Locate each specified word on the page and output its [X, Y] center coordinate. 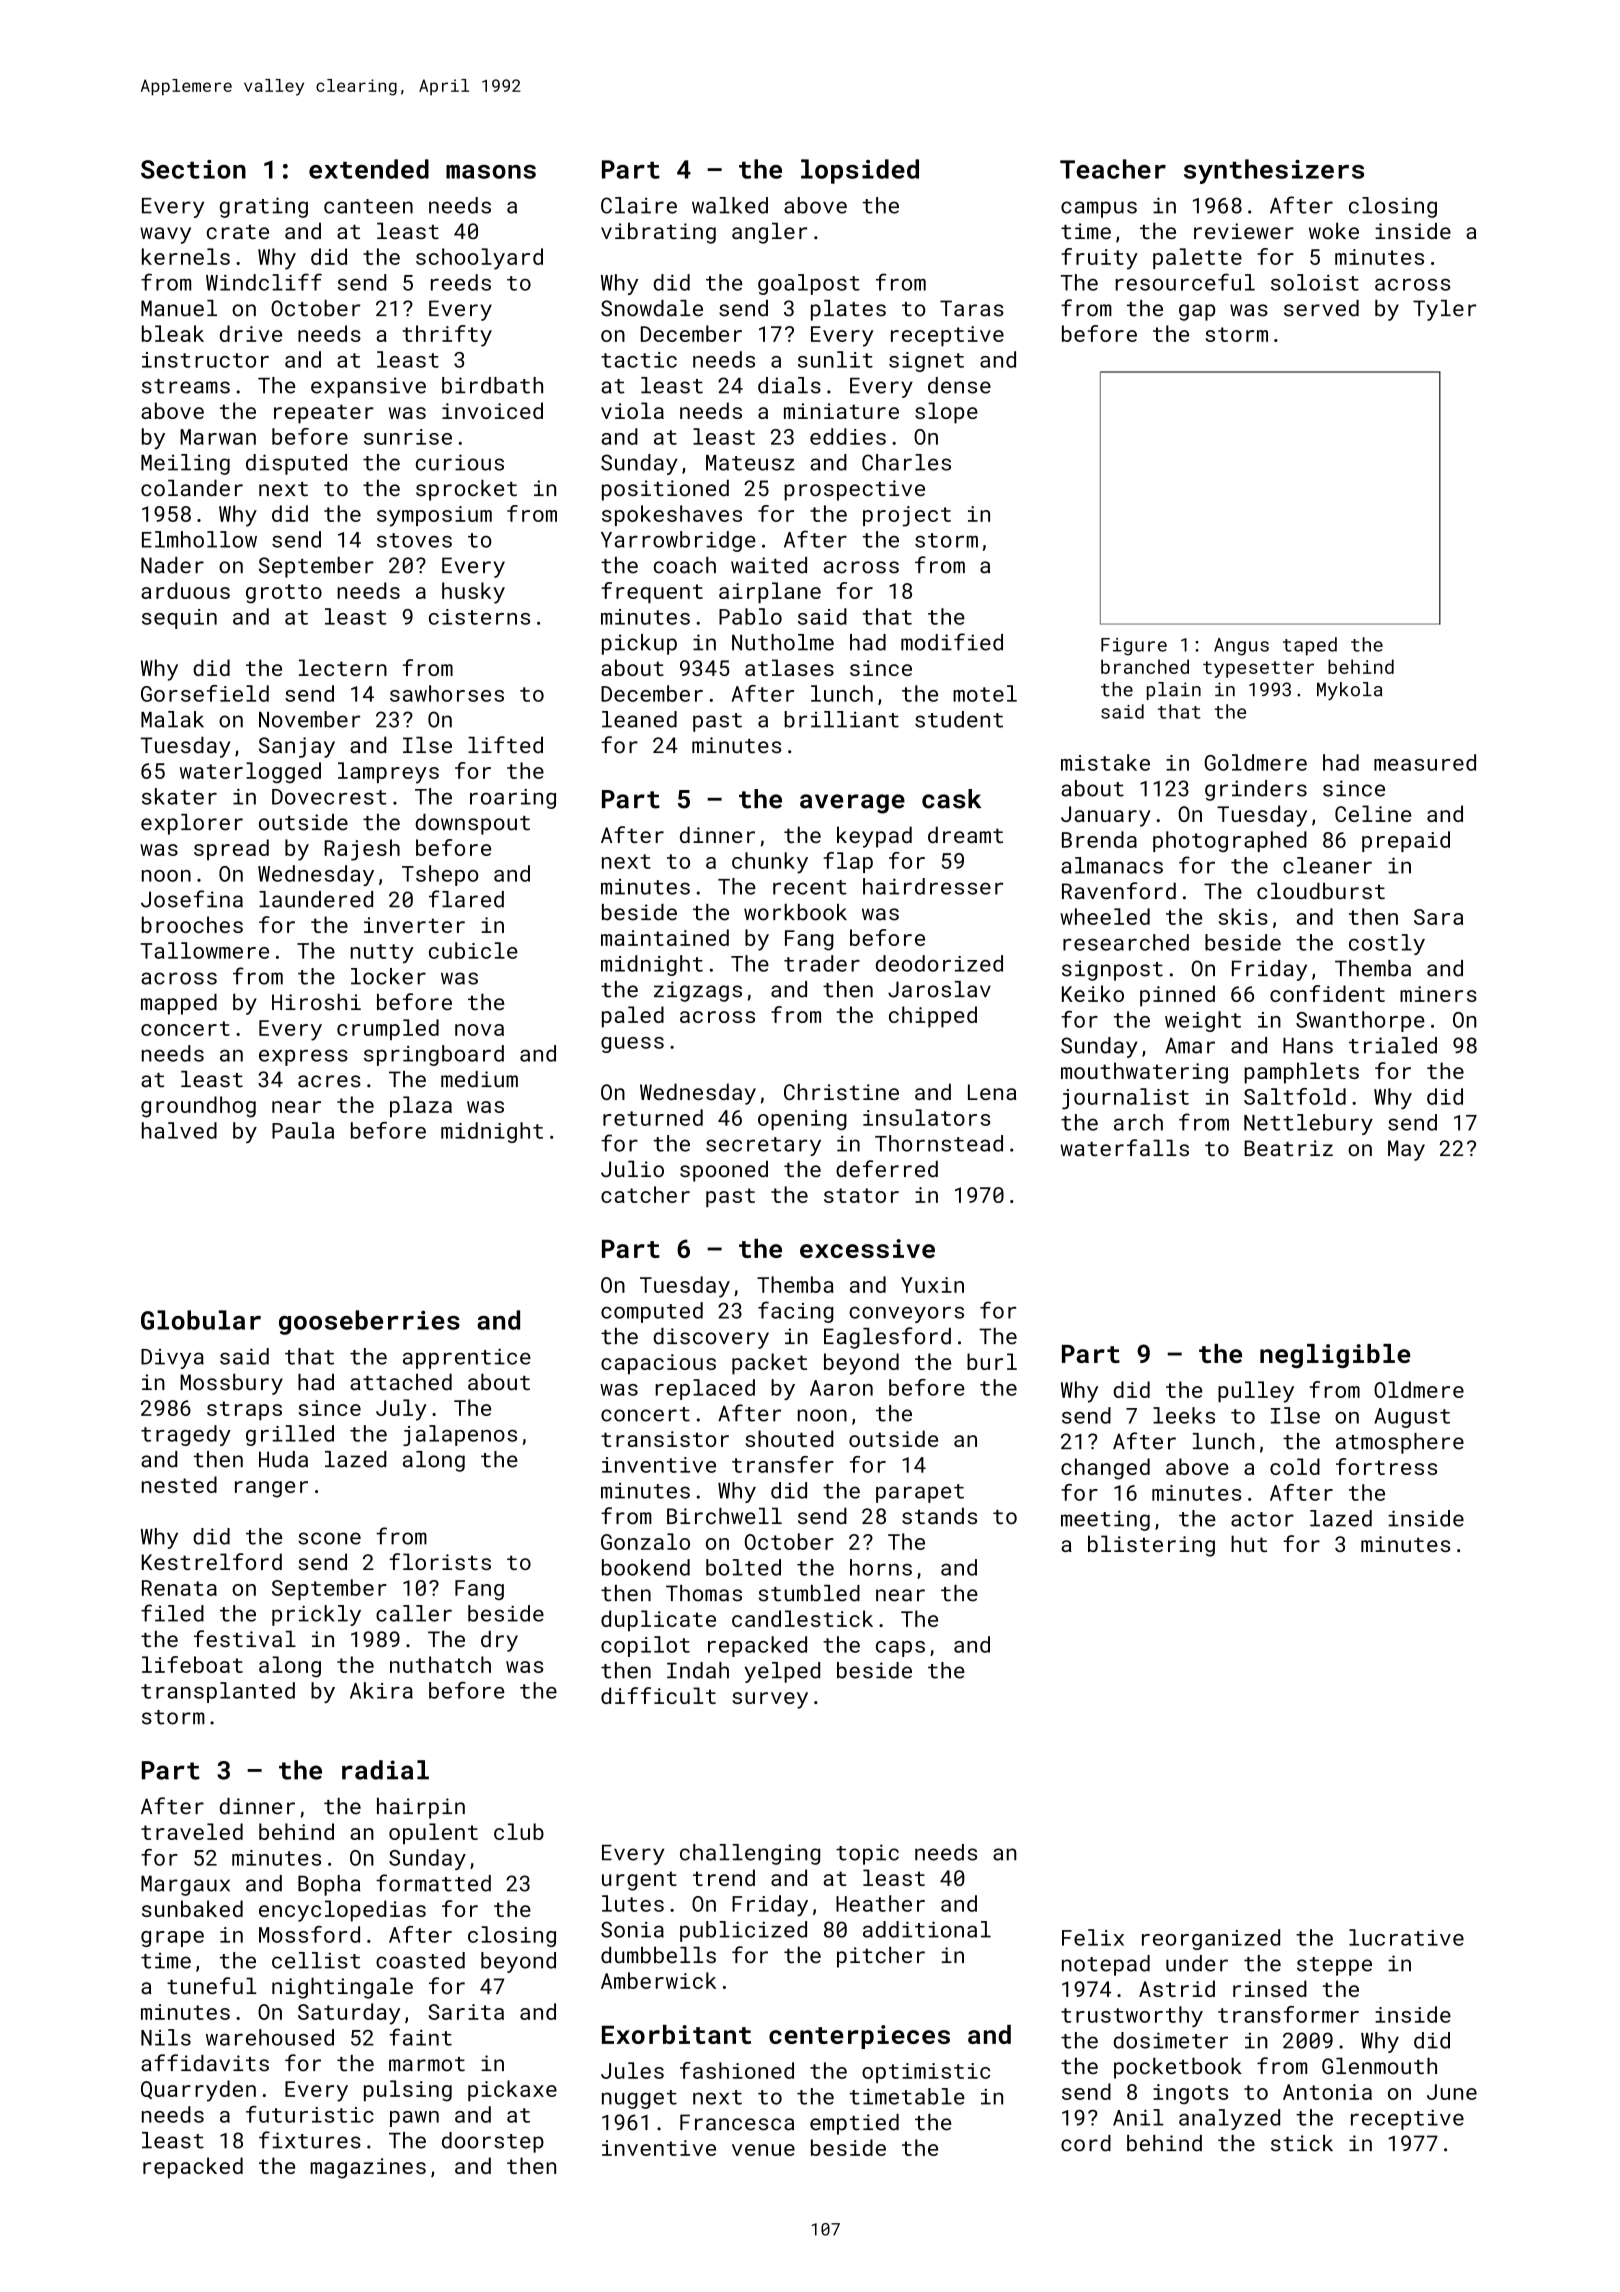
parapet [920, 1493]
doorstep [493, 2142]
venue [763, 2150]
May [1406, 1150]
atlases [789, 667]
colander [192, 488]
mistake [1105, 762]
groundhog [198, 1107]
